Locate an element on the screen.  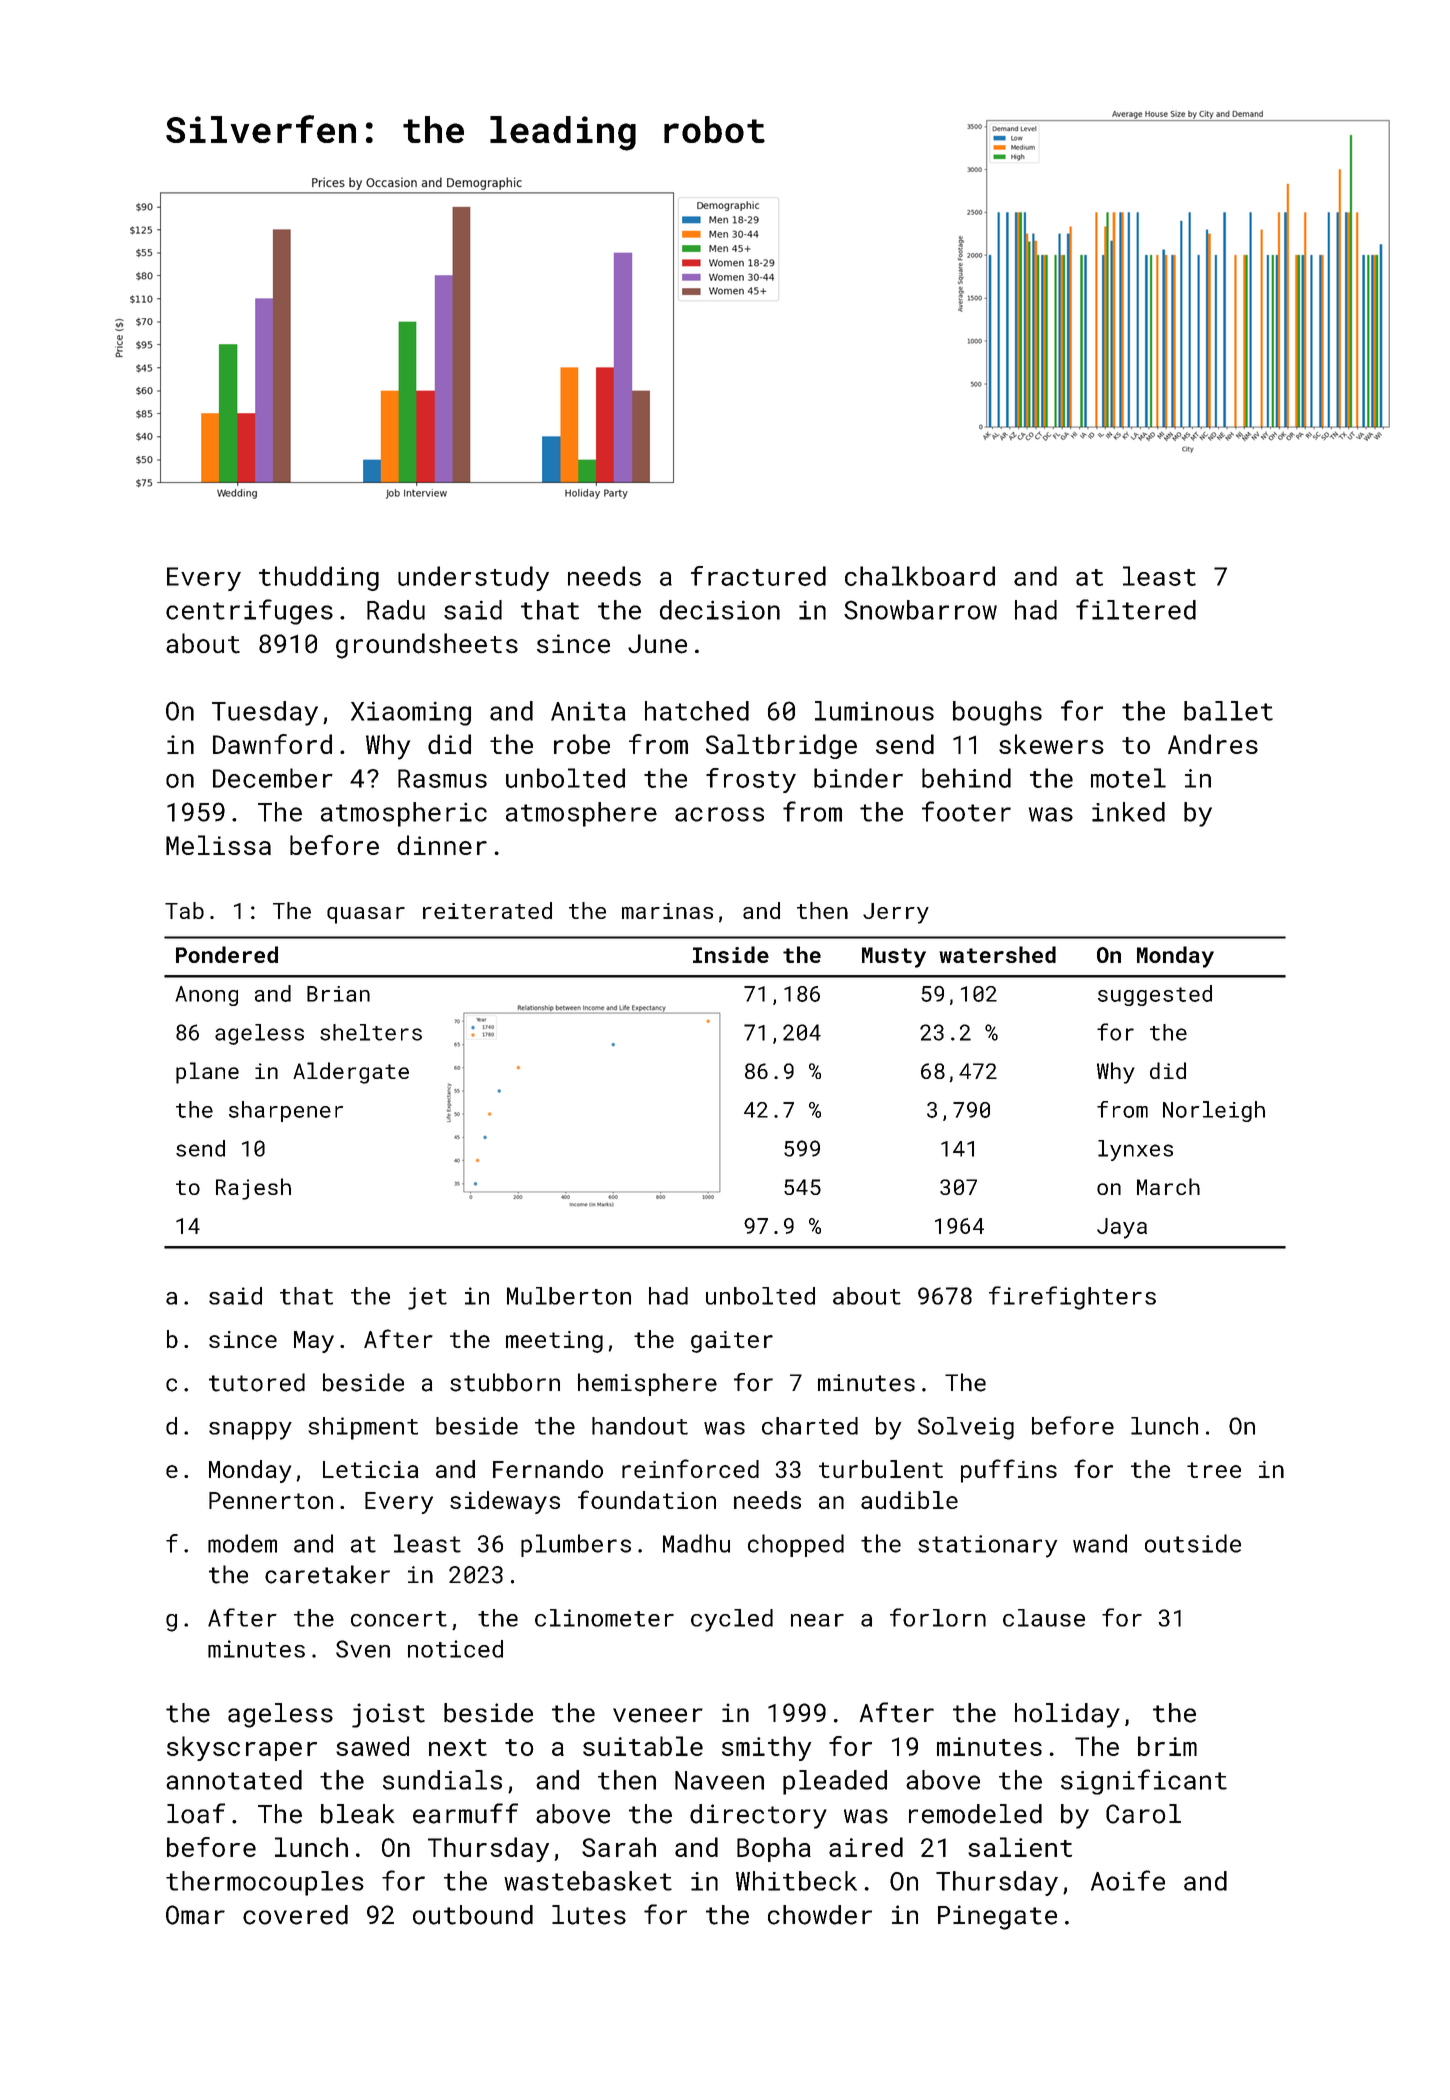
bleak is located at coordinates (357, 1814).
